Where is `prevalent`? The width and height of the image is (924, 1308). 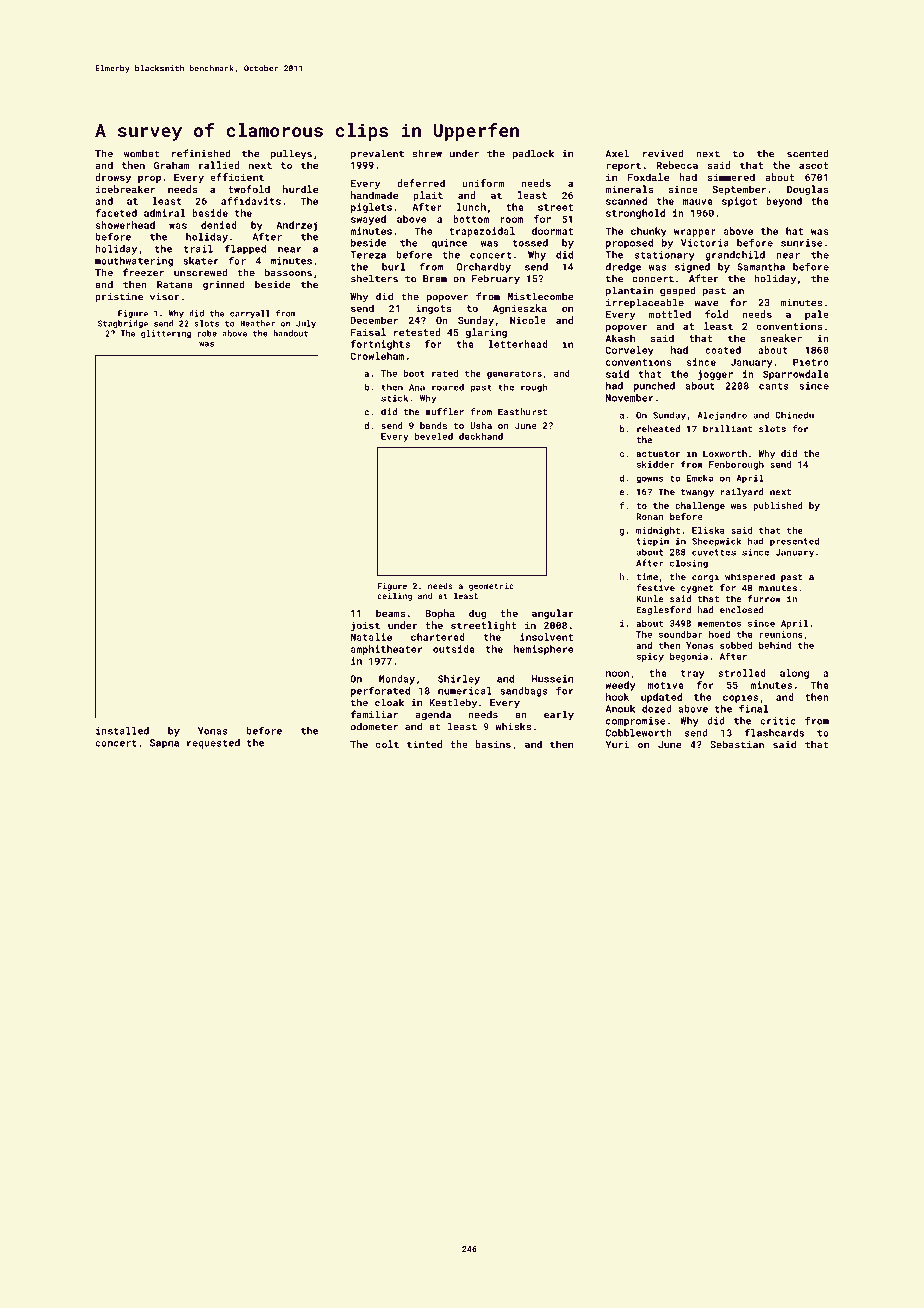 prevalent is located at coordinates (377, 154).
